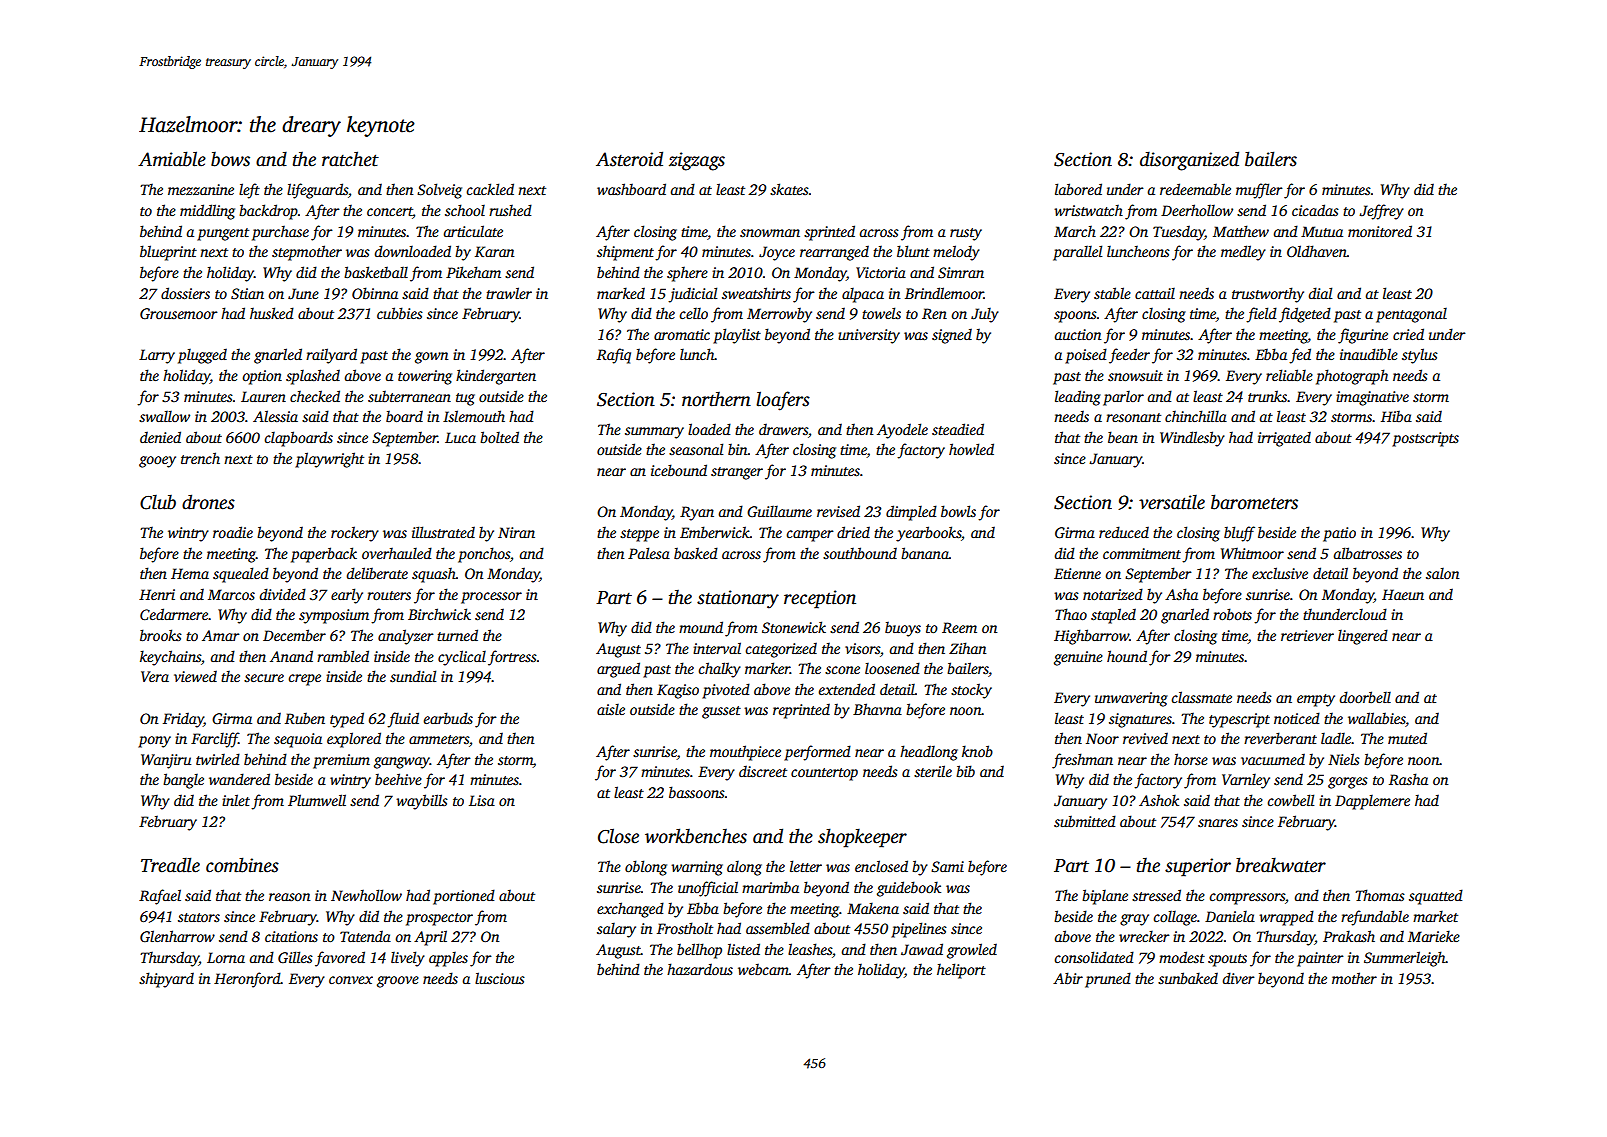  What do you see at coordinates (763, 969) in the image?
I see `webcam` at bounding box center [763, 969].
